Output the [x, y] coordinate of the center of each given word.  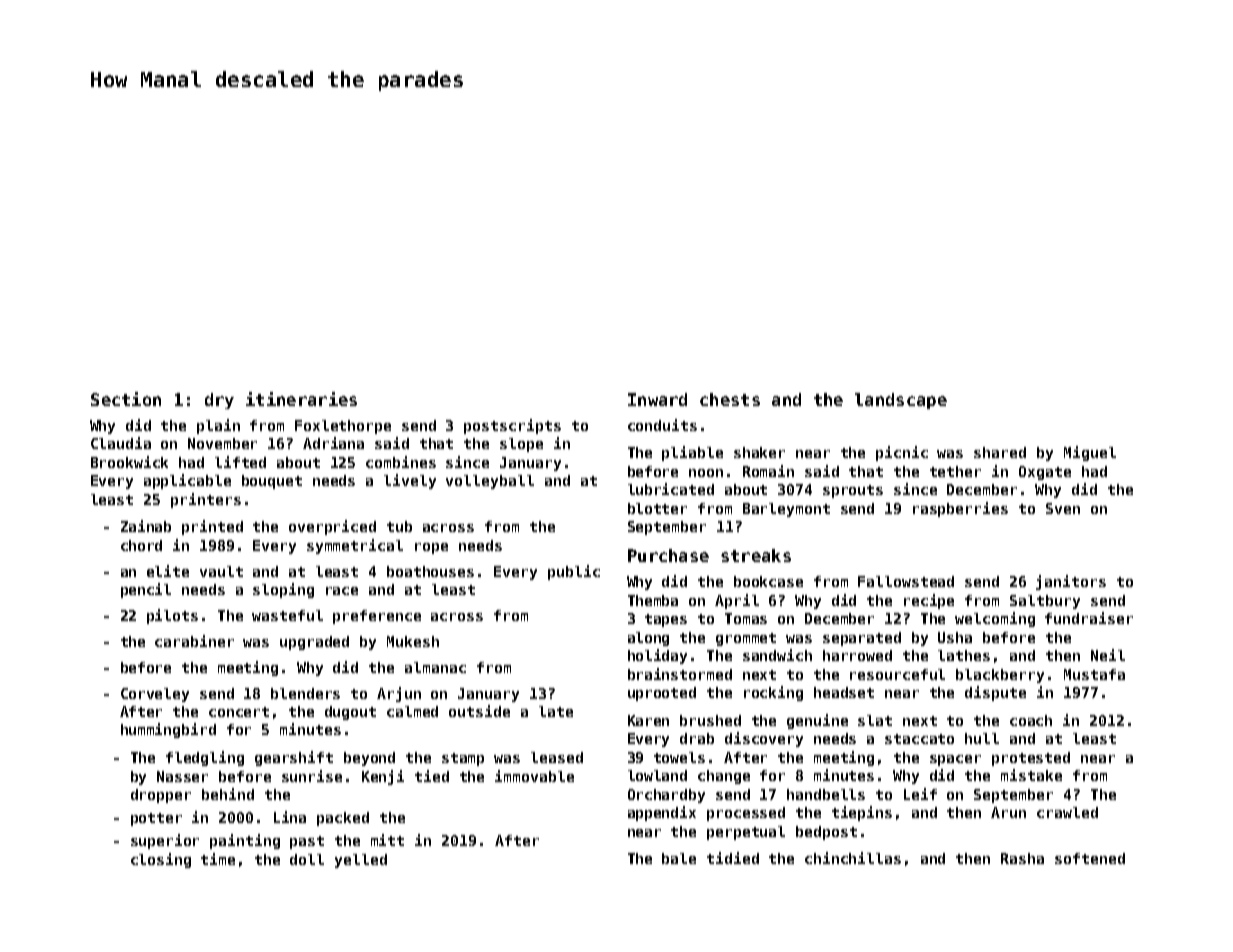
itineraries [301, 399]
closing [161, 860]
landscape [901, 401]
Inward [657, 399]
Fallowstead [906, 581]
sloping [283, 590]
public [574, 572]
